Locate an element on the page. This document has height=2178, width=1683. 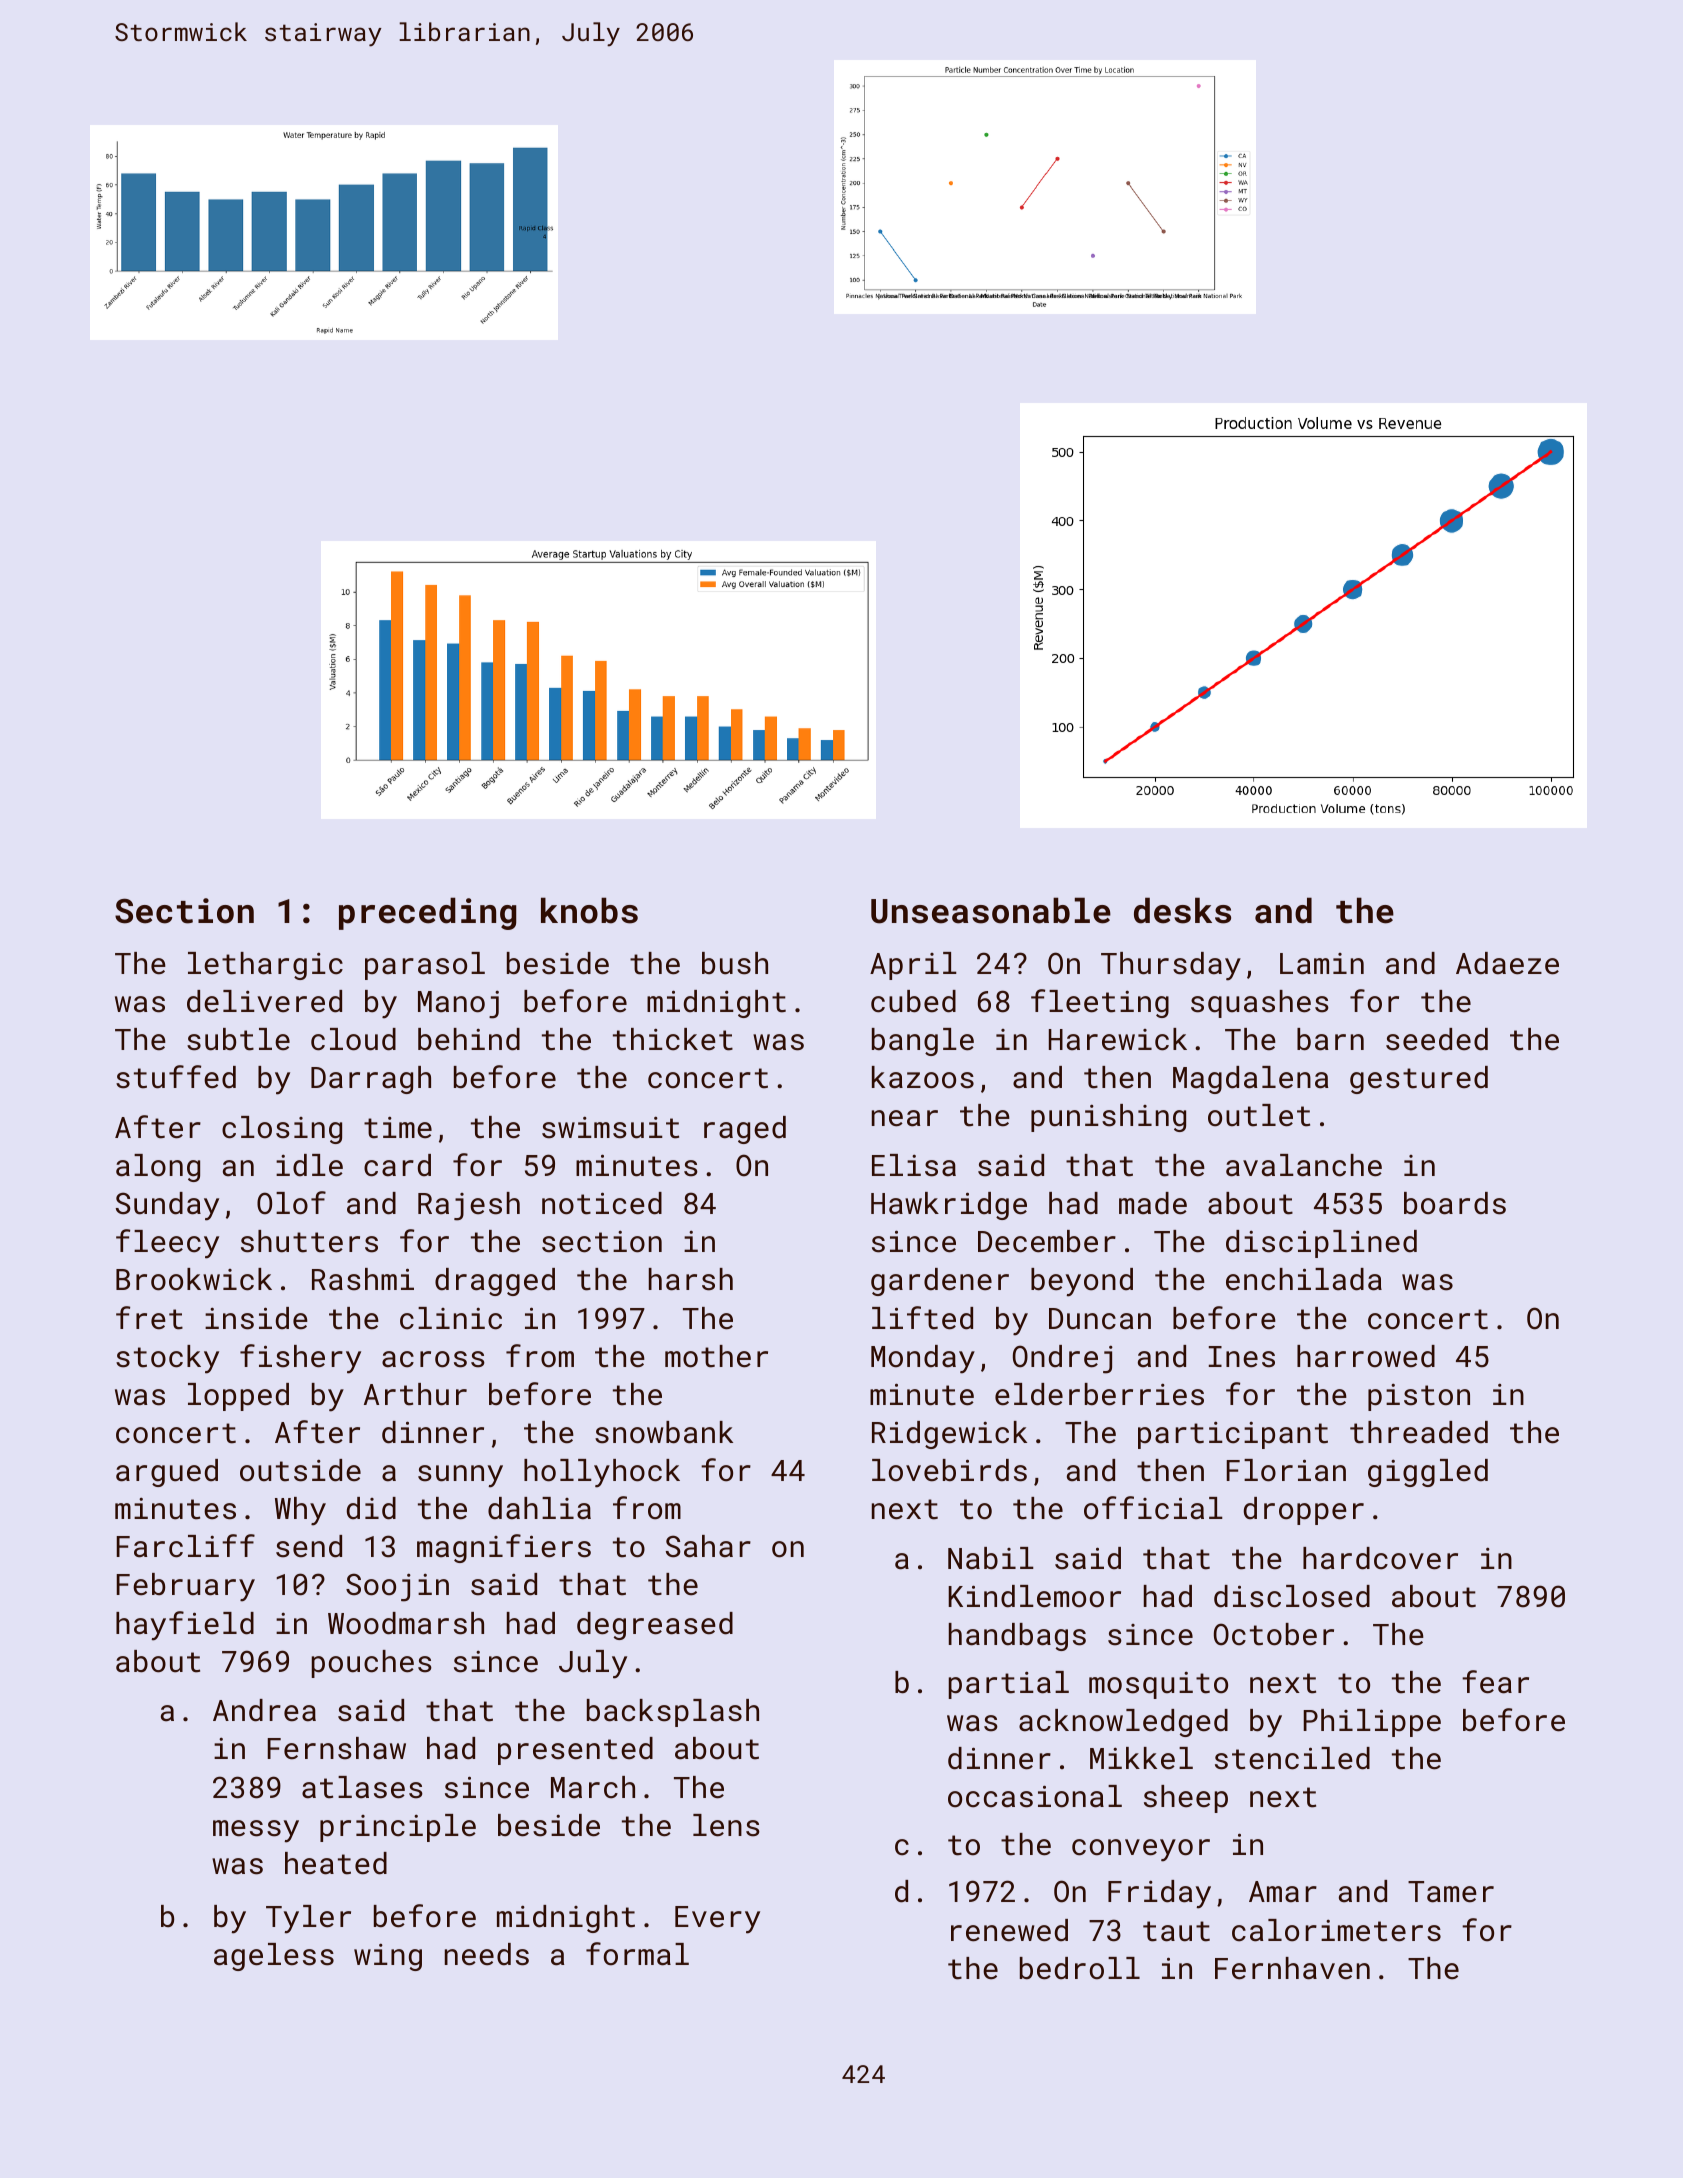
desks is located at coordinates (1182, 910).
